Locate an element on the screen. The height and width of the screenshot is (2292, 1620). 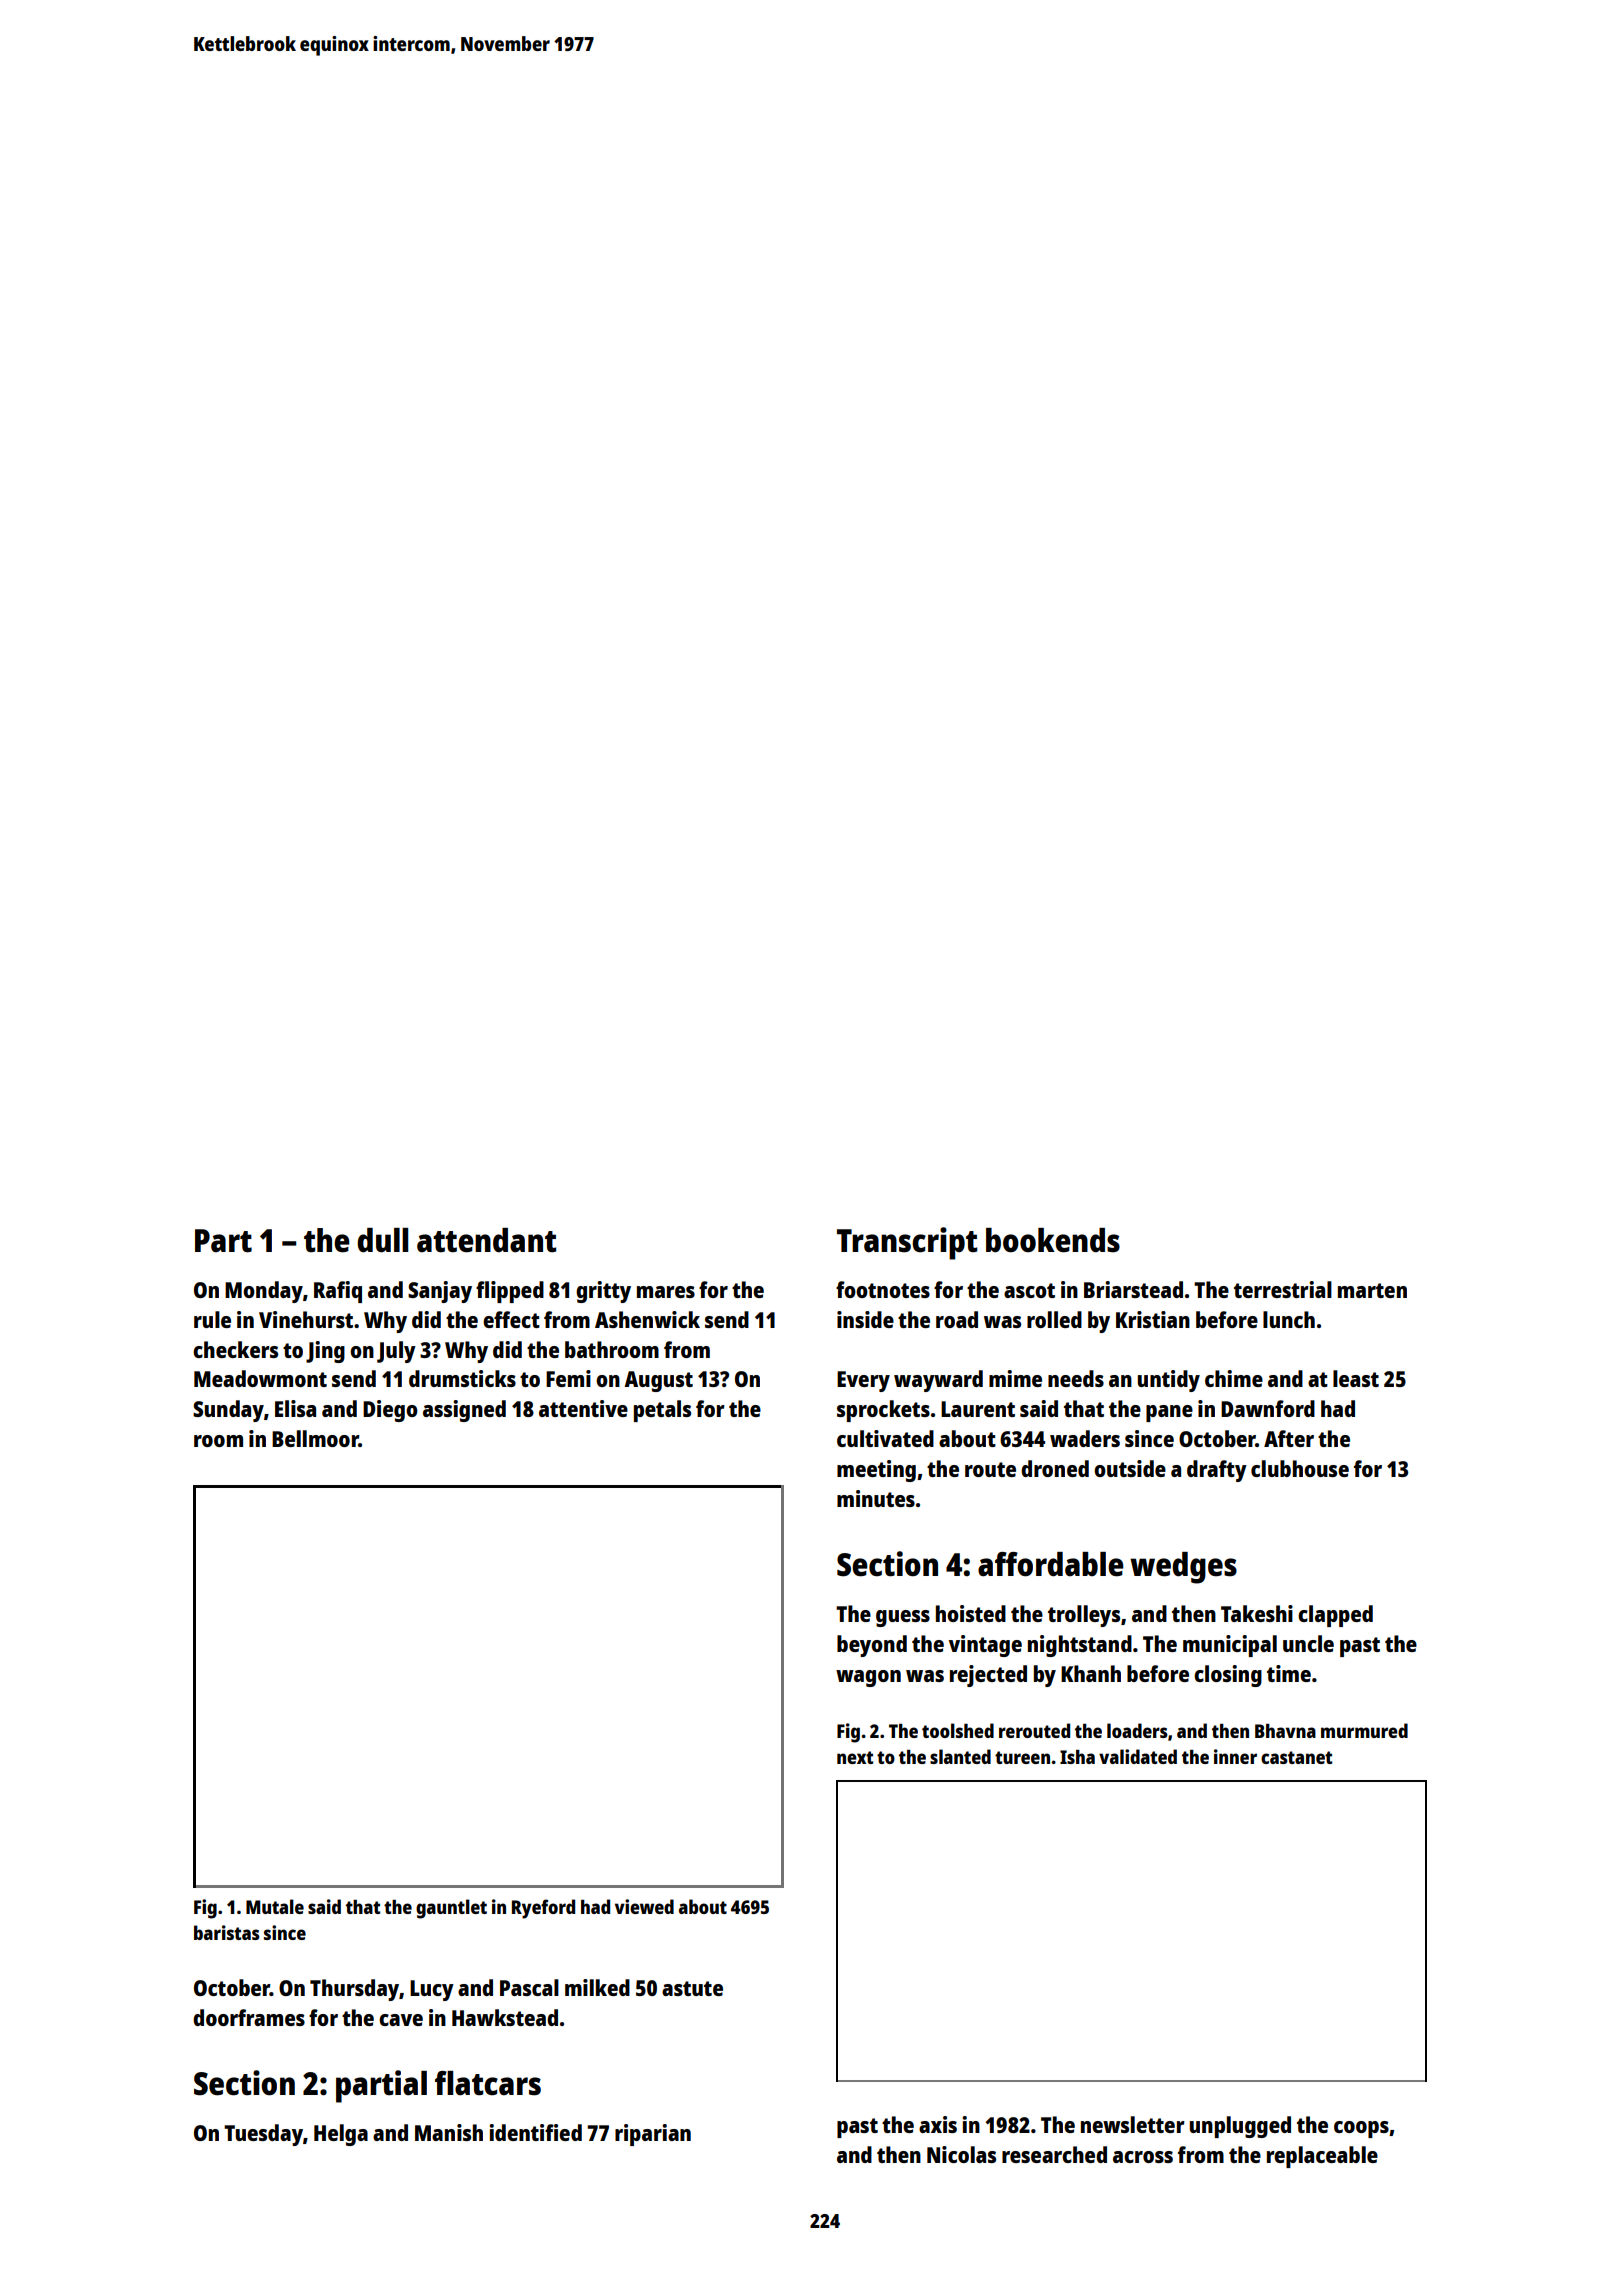
Khanh is located at coordinates (1091, 1673).
